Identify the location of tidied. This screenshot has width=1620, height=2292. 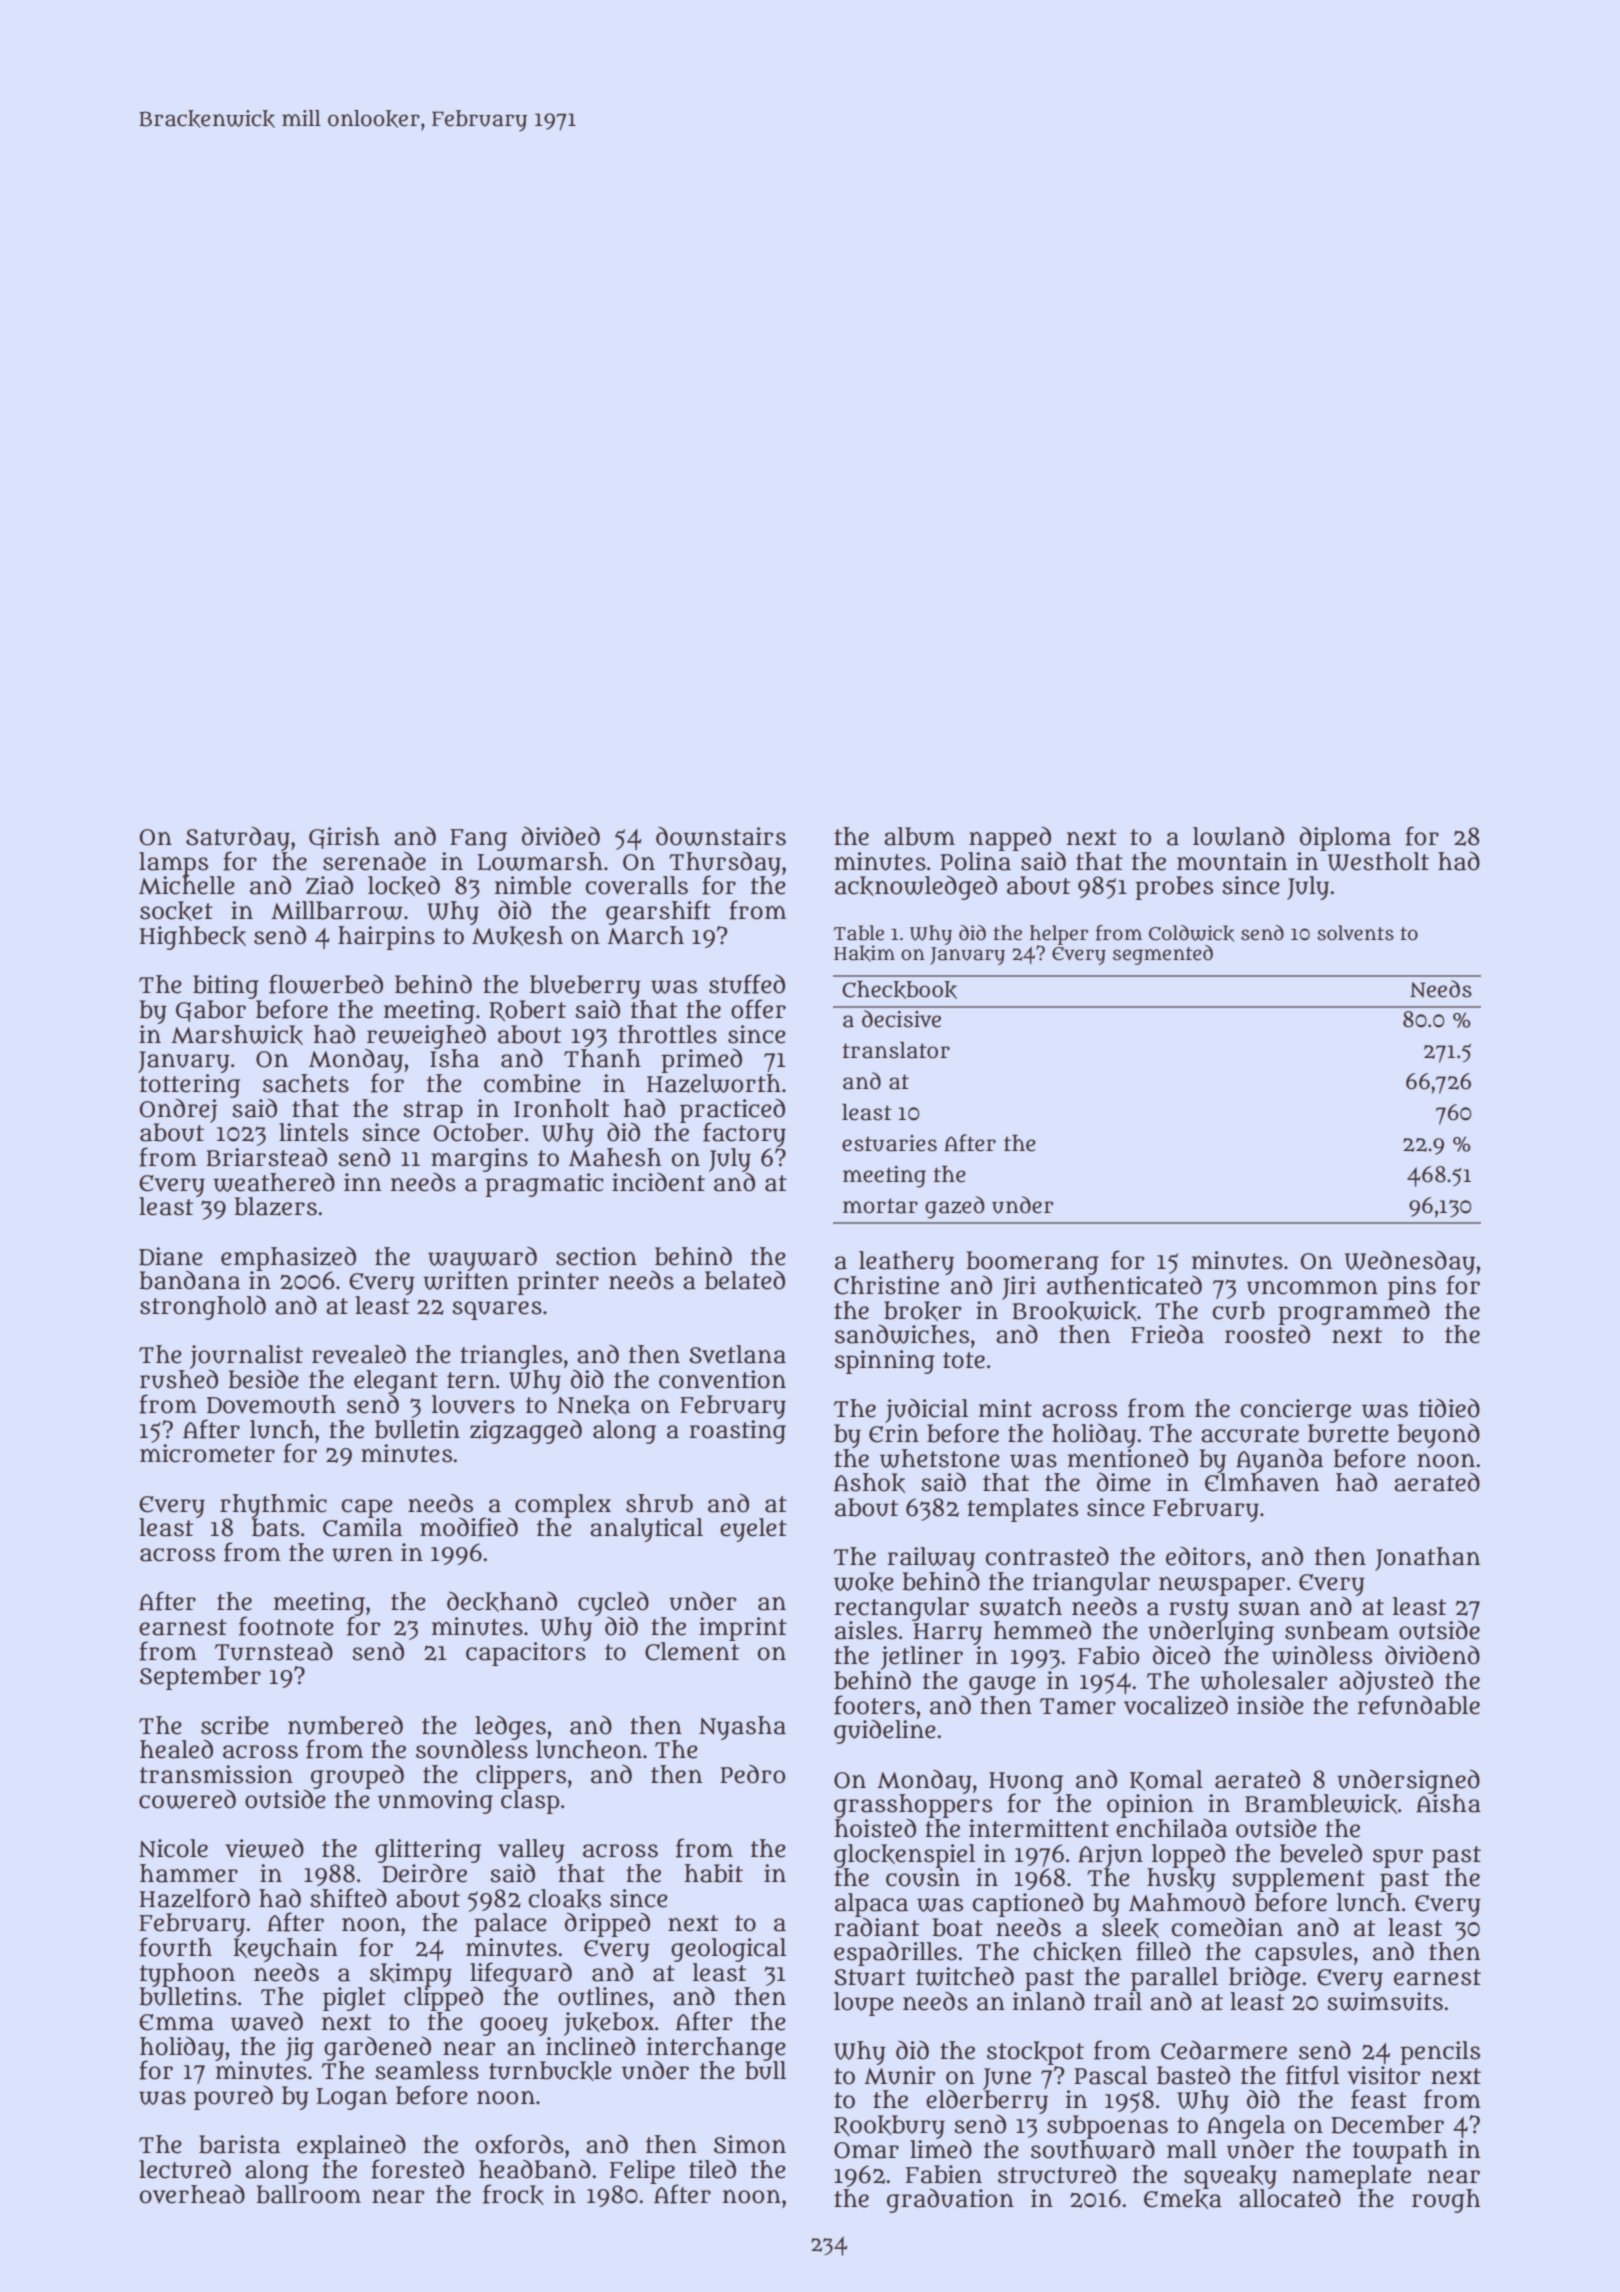
(1449, 1408).
